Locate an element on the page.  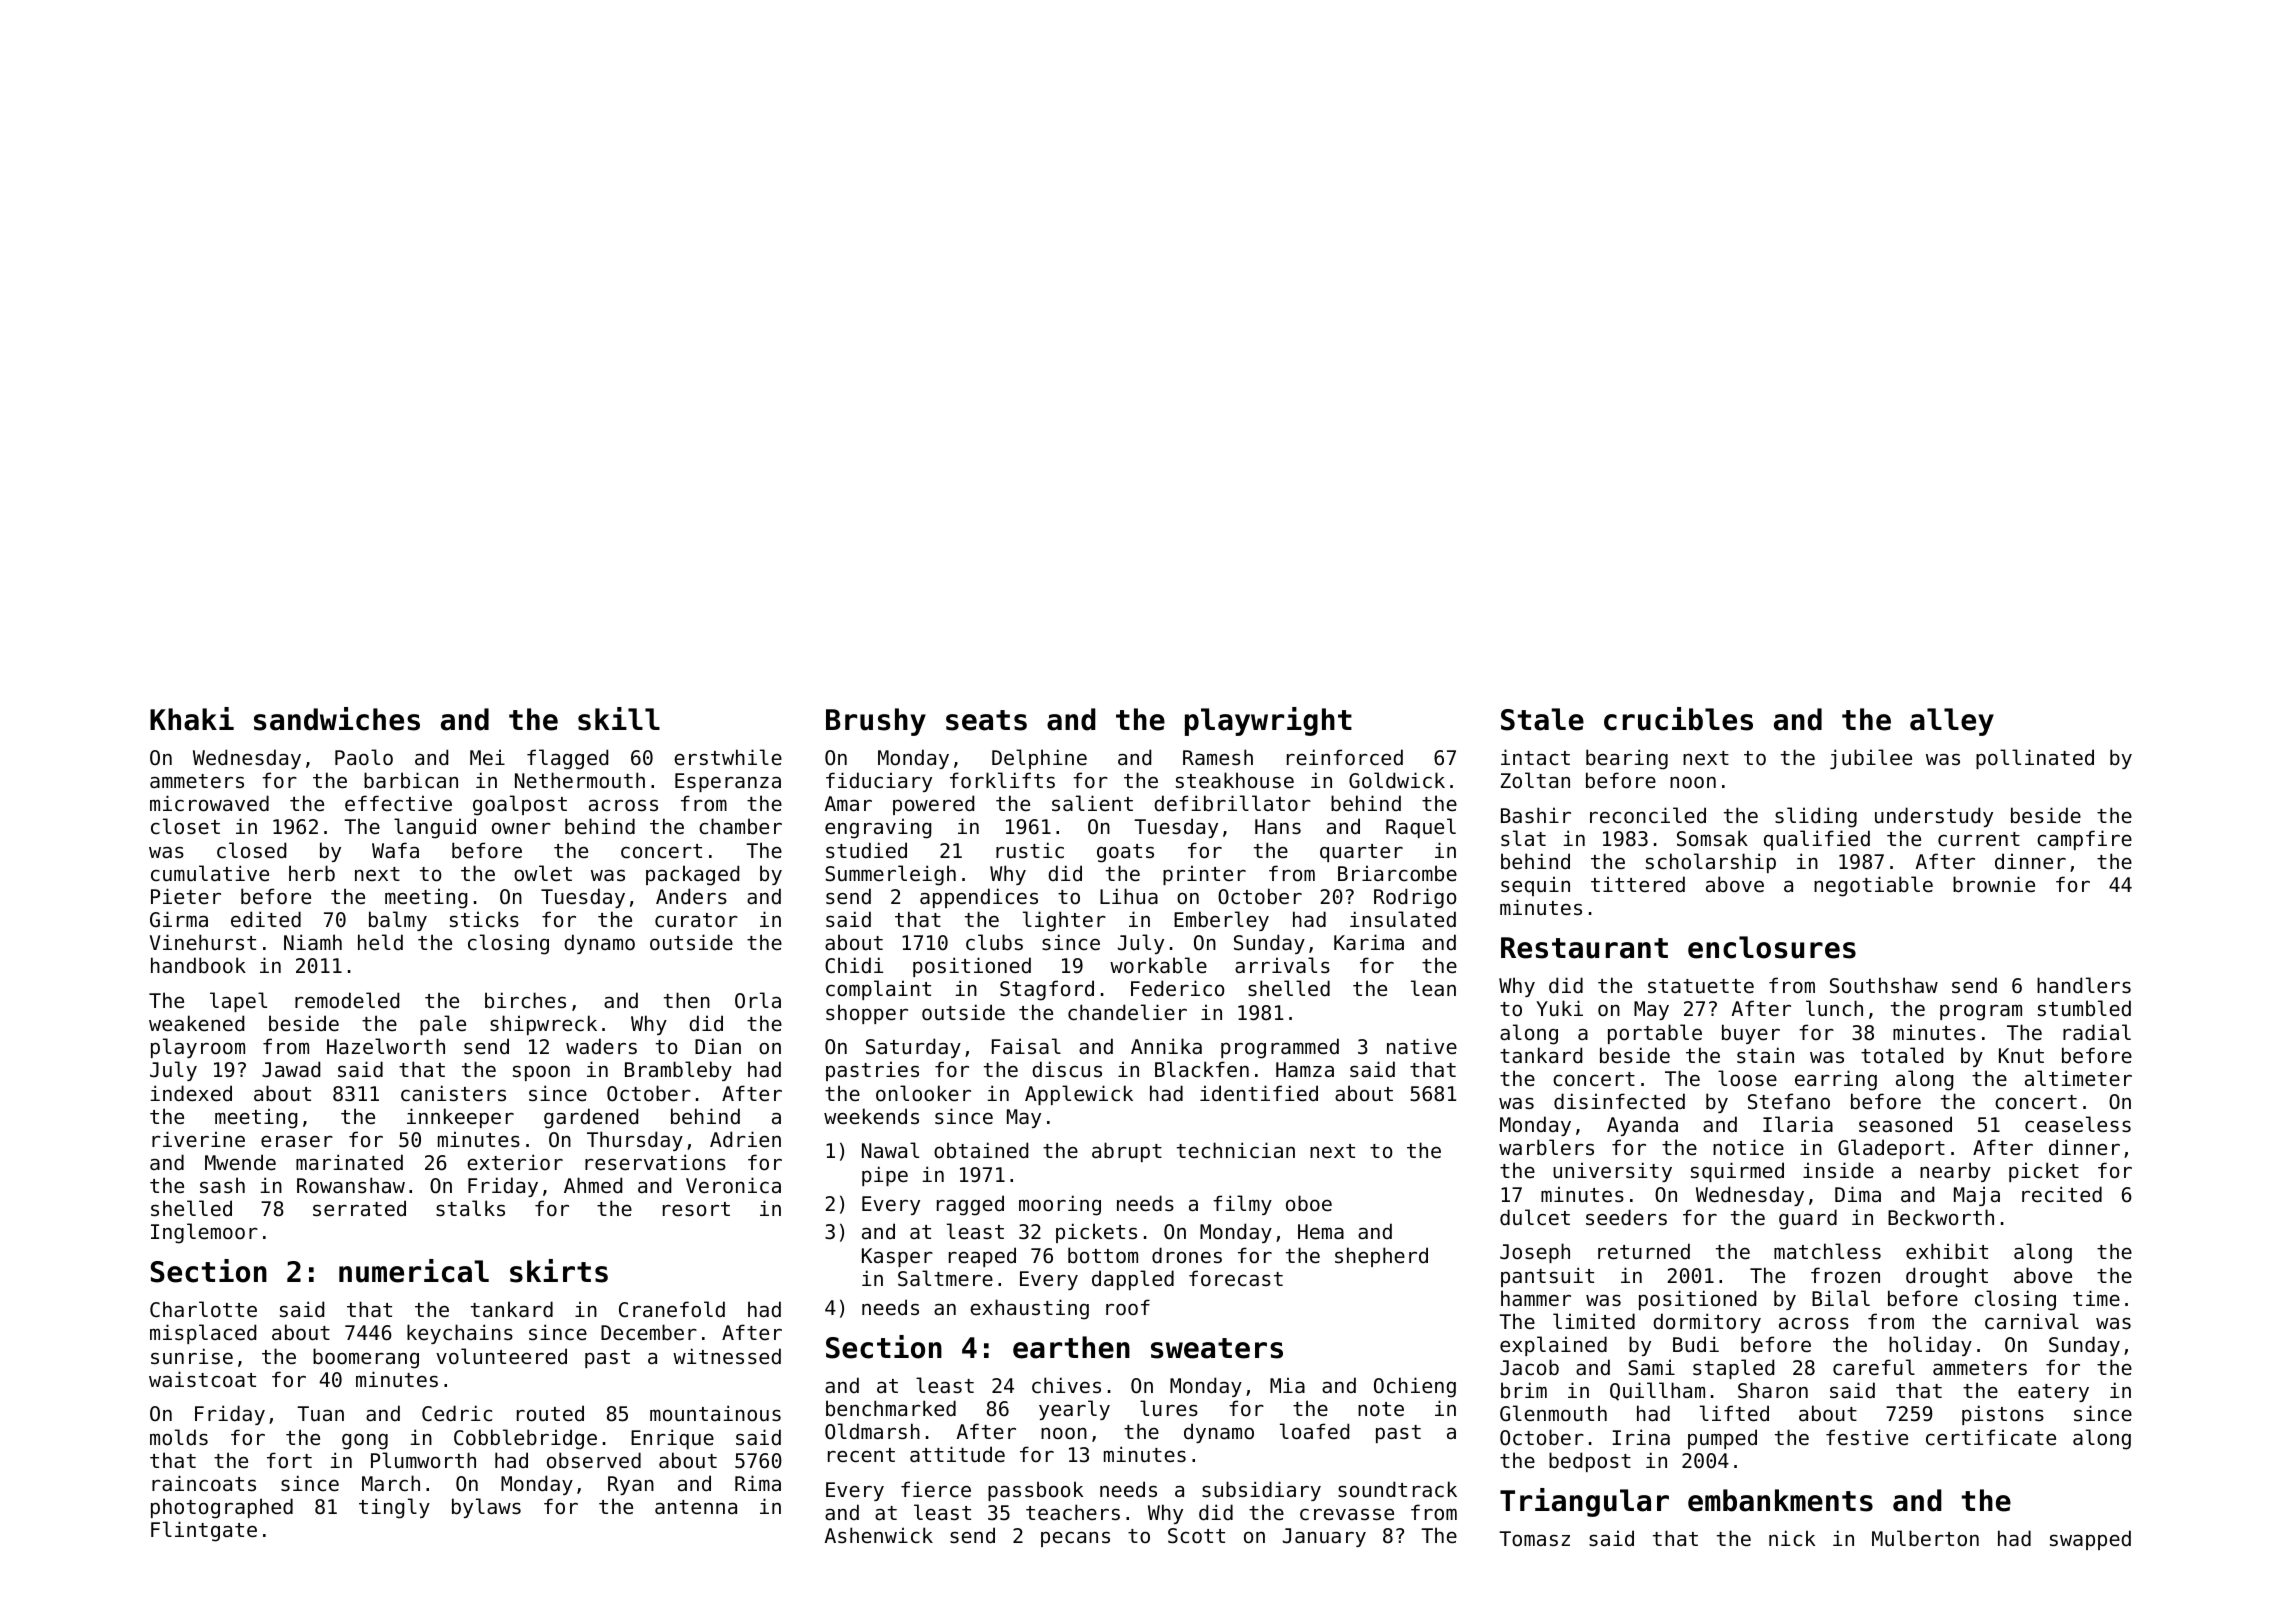
Applewick is located at coordinates (1079, 1095).
